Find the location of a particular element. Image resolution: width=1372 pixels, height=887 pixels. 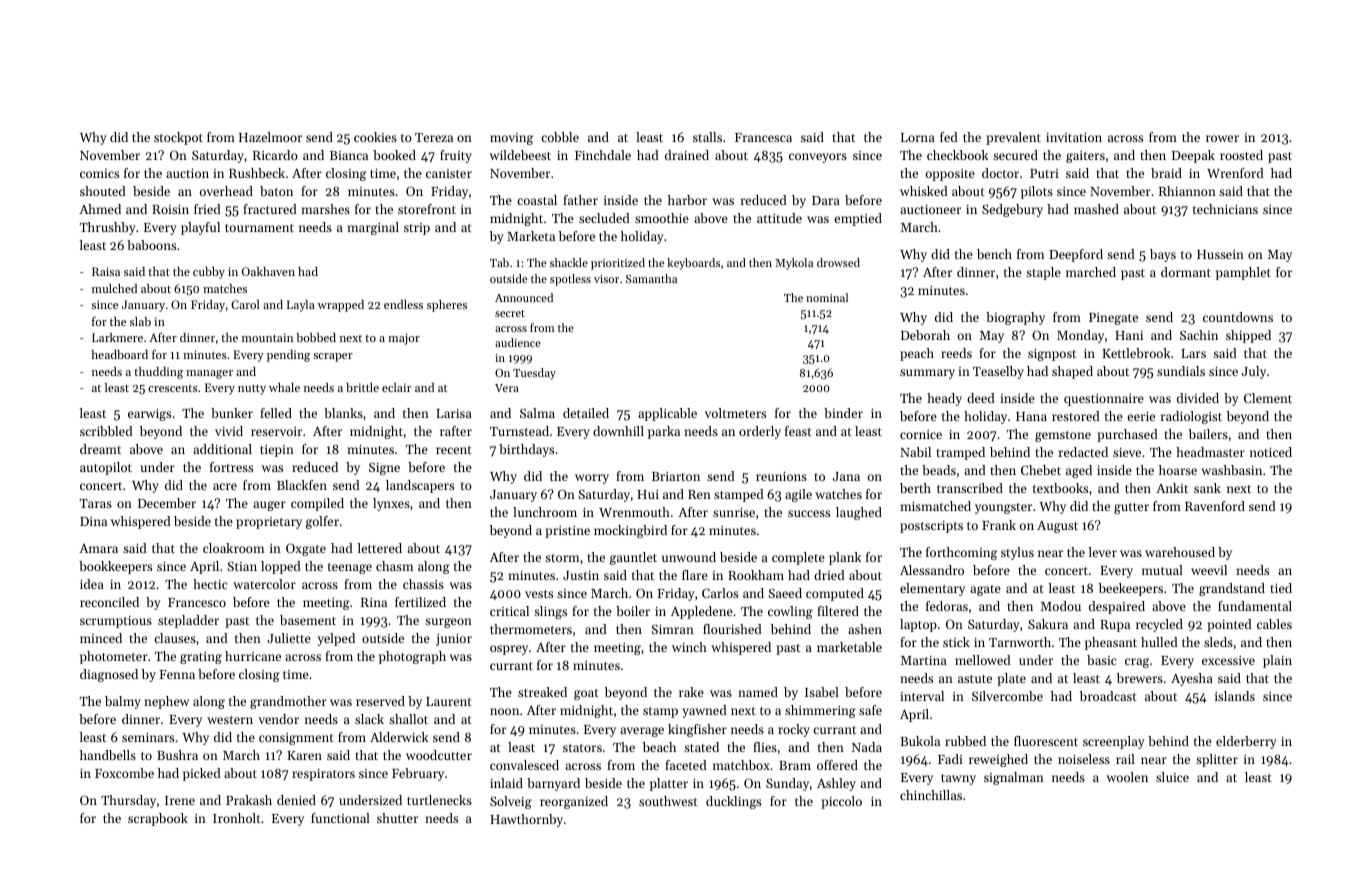

roosted is located at coordinates (1241, 155).
